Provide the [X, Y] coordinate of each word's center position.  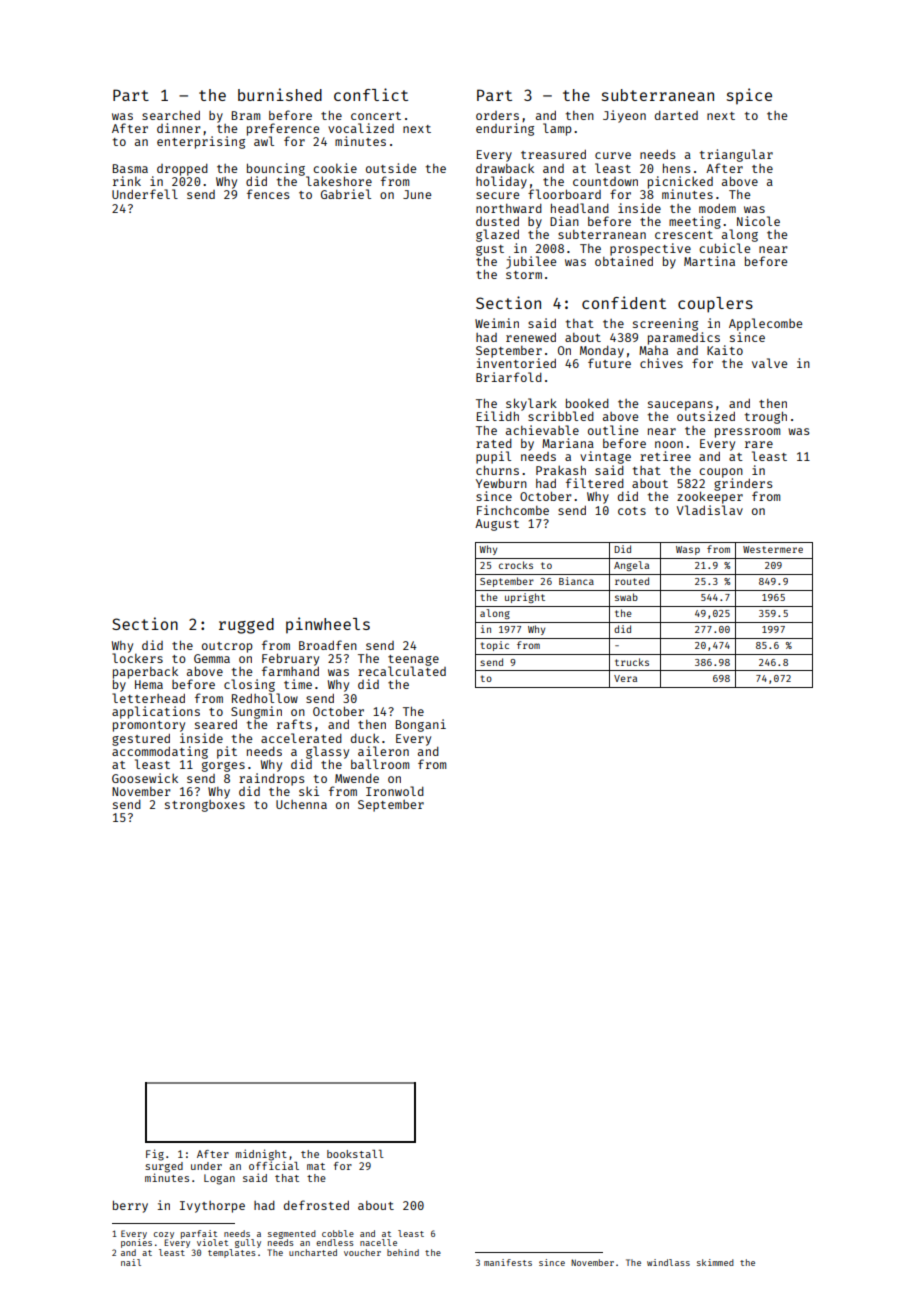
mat [316, 1166]
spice [749, 96]
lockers [137, 658]
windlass [668, 1262]
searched [171, 115]
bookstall [355, 1154]
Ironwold [395, 791]
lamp [557, 129]
